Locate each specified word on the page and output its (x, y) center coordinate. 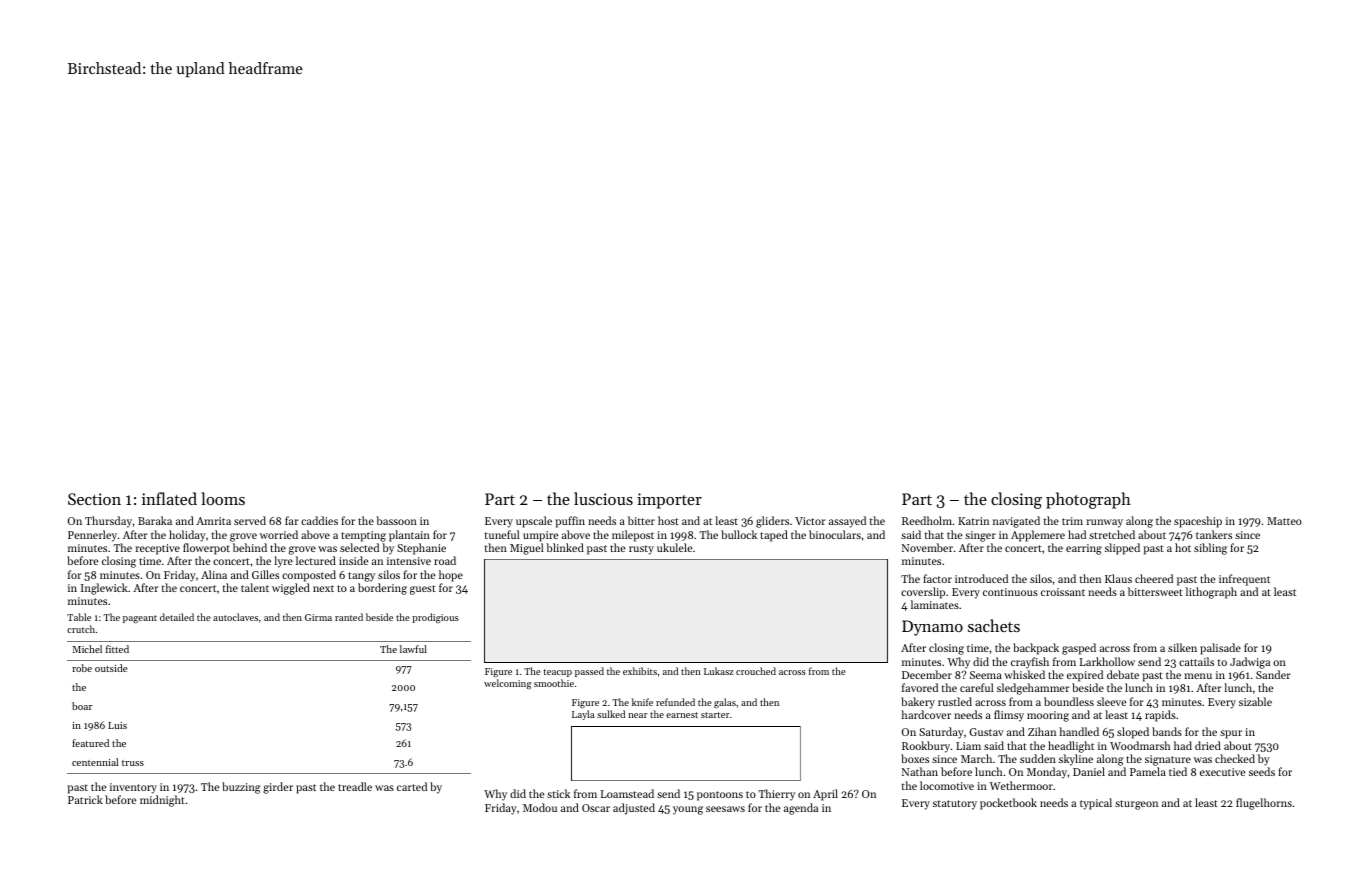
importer (669, 501)
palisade (1220, 649)
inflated (169, 498)
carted (412, 786)
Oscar (596, 808)
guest (423, 590)
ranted (349, 617)
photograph (1088, 500)
